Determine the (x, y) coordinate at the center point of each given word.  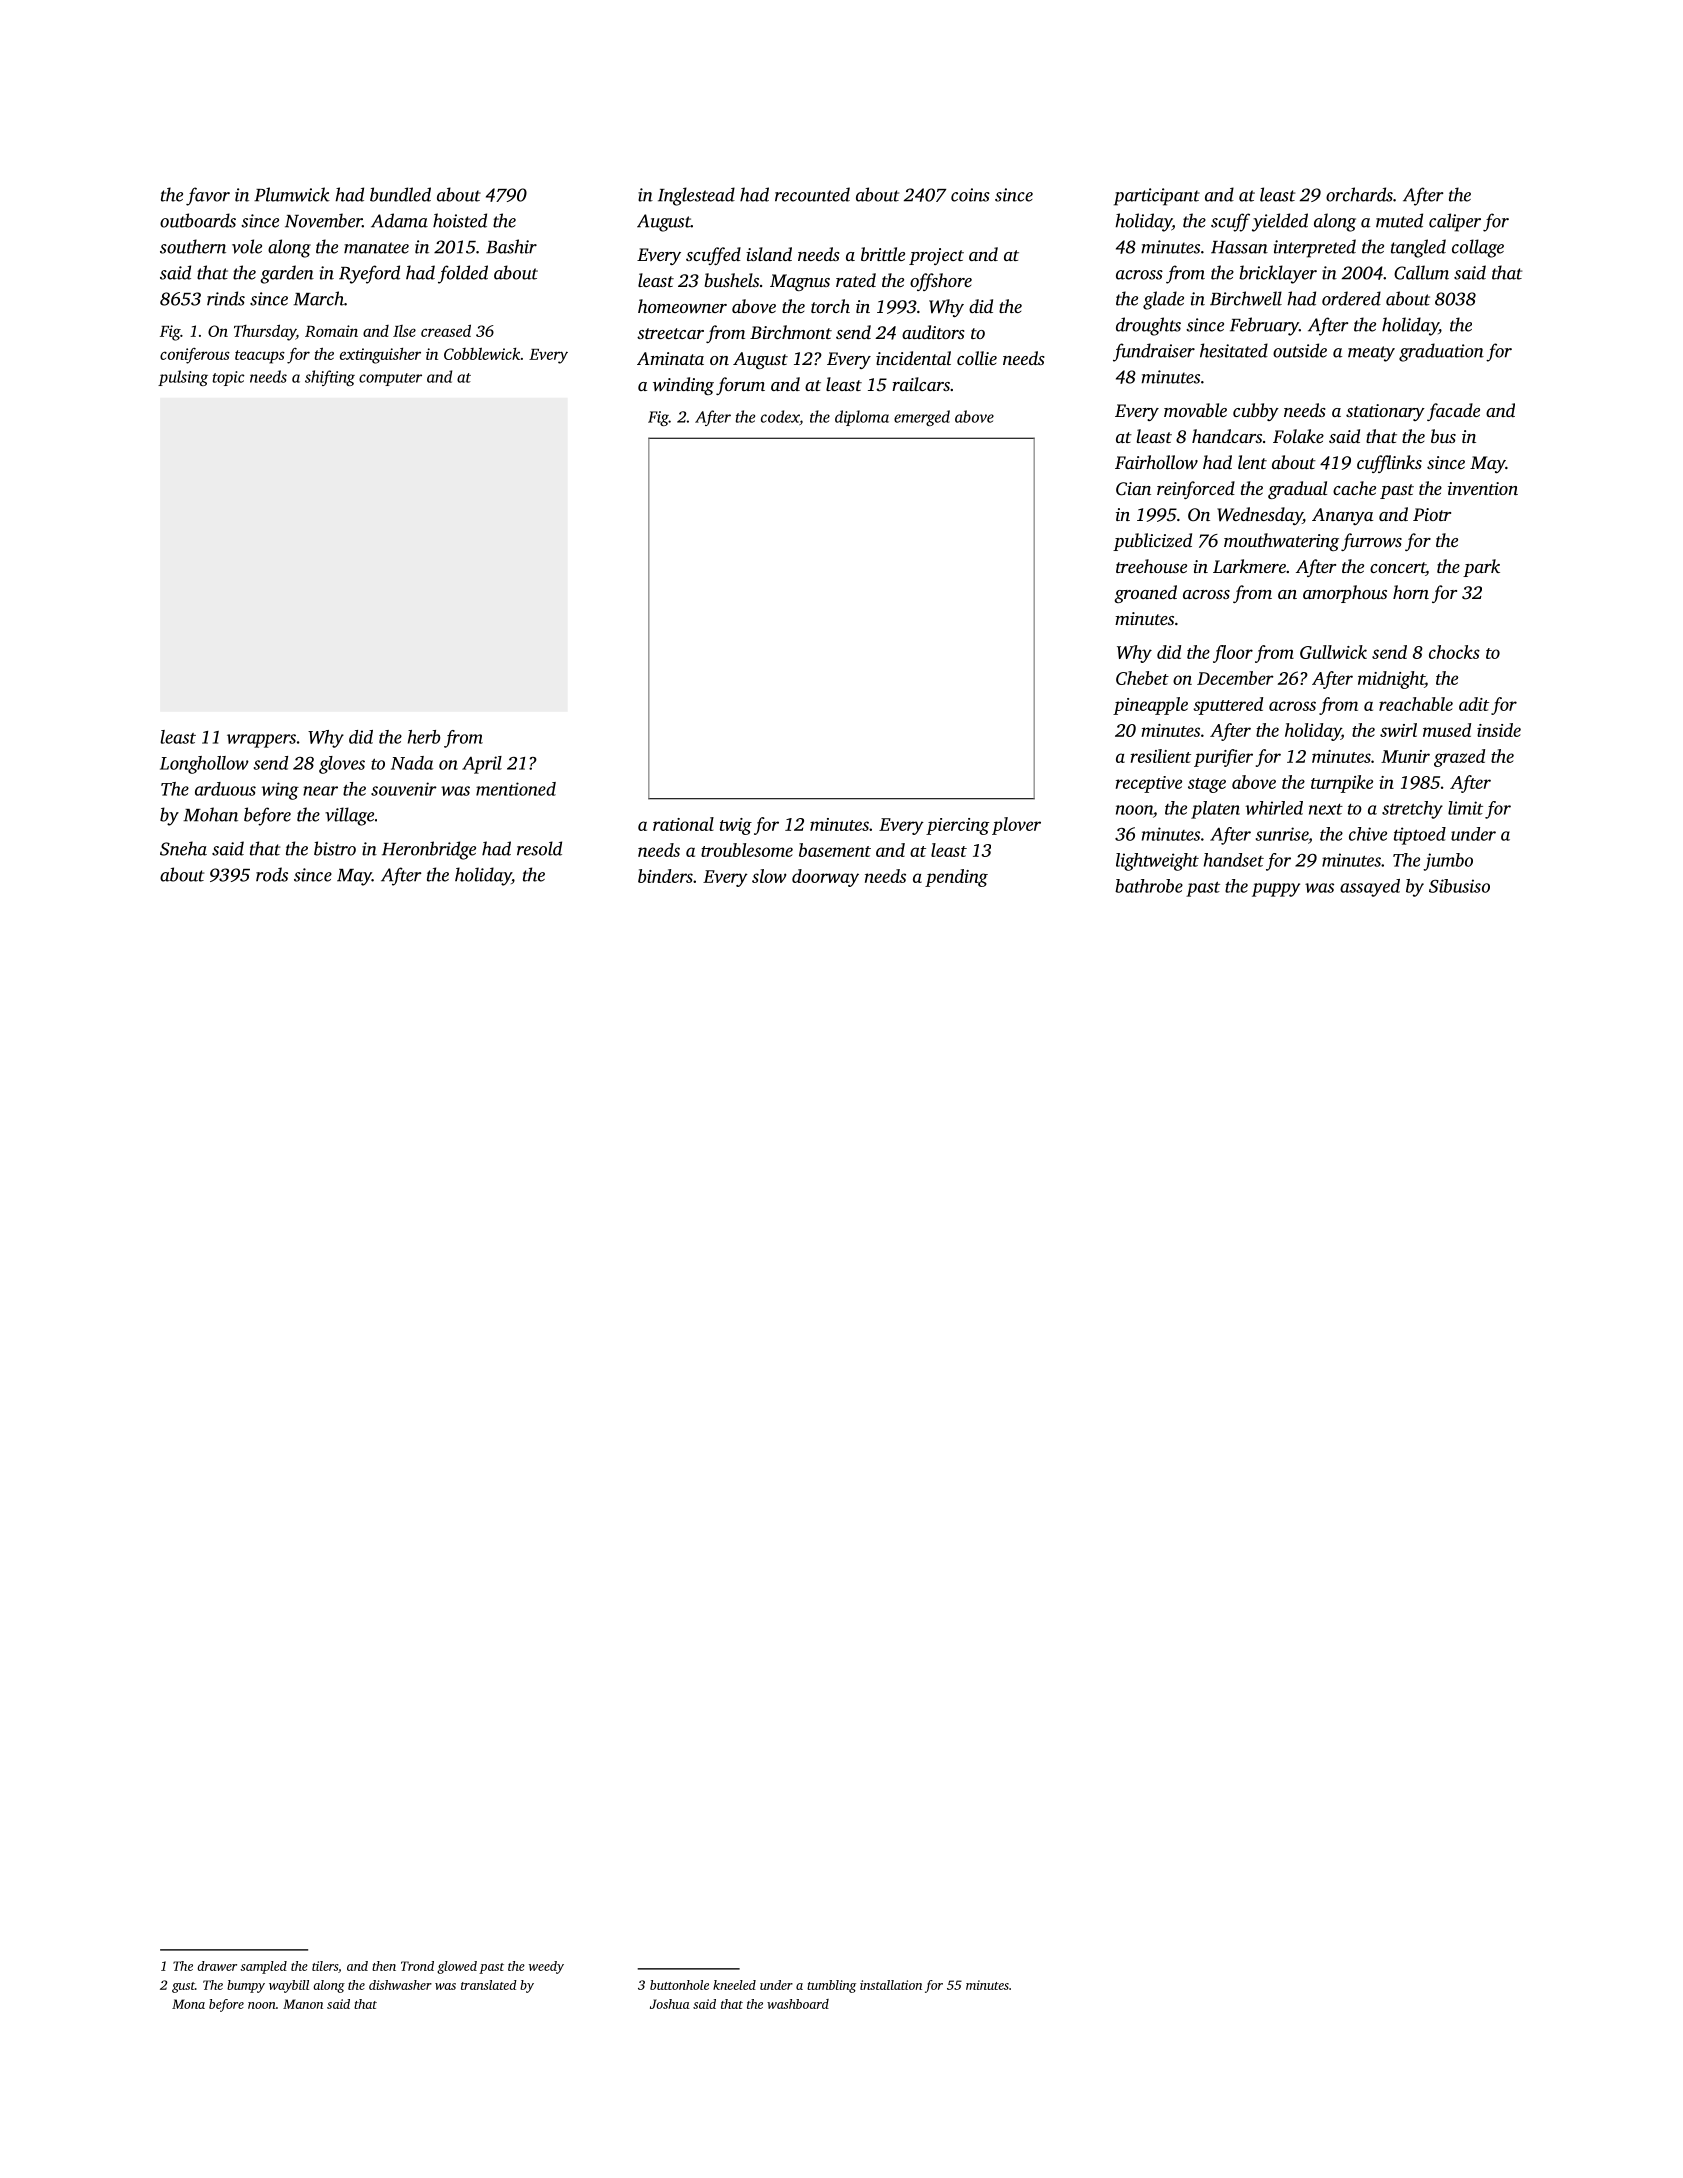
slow (769, 876)
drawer (217, 1966)
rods (272, 874)
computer (390, 379)
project (936, 256)
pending (956, 878)
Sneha (183, 848)
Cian (1133, 489)
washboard (798, 2004)
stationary (1385, 412)
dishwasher (400, 1985)
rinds (226, 298)
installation (891, 1985)
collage (1478, 248)
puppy (1276, 890)
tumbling (831, 1986)
